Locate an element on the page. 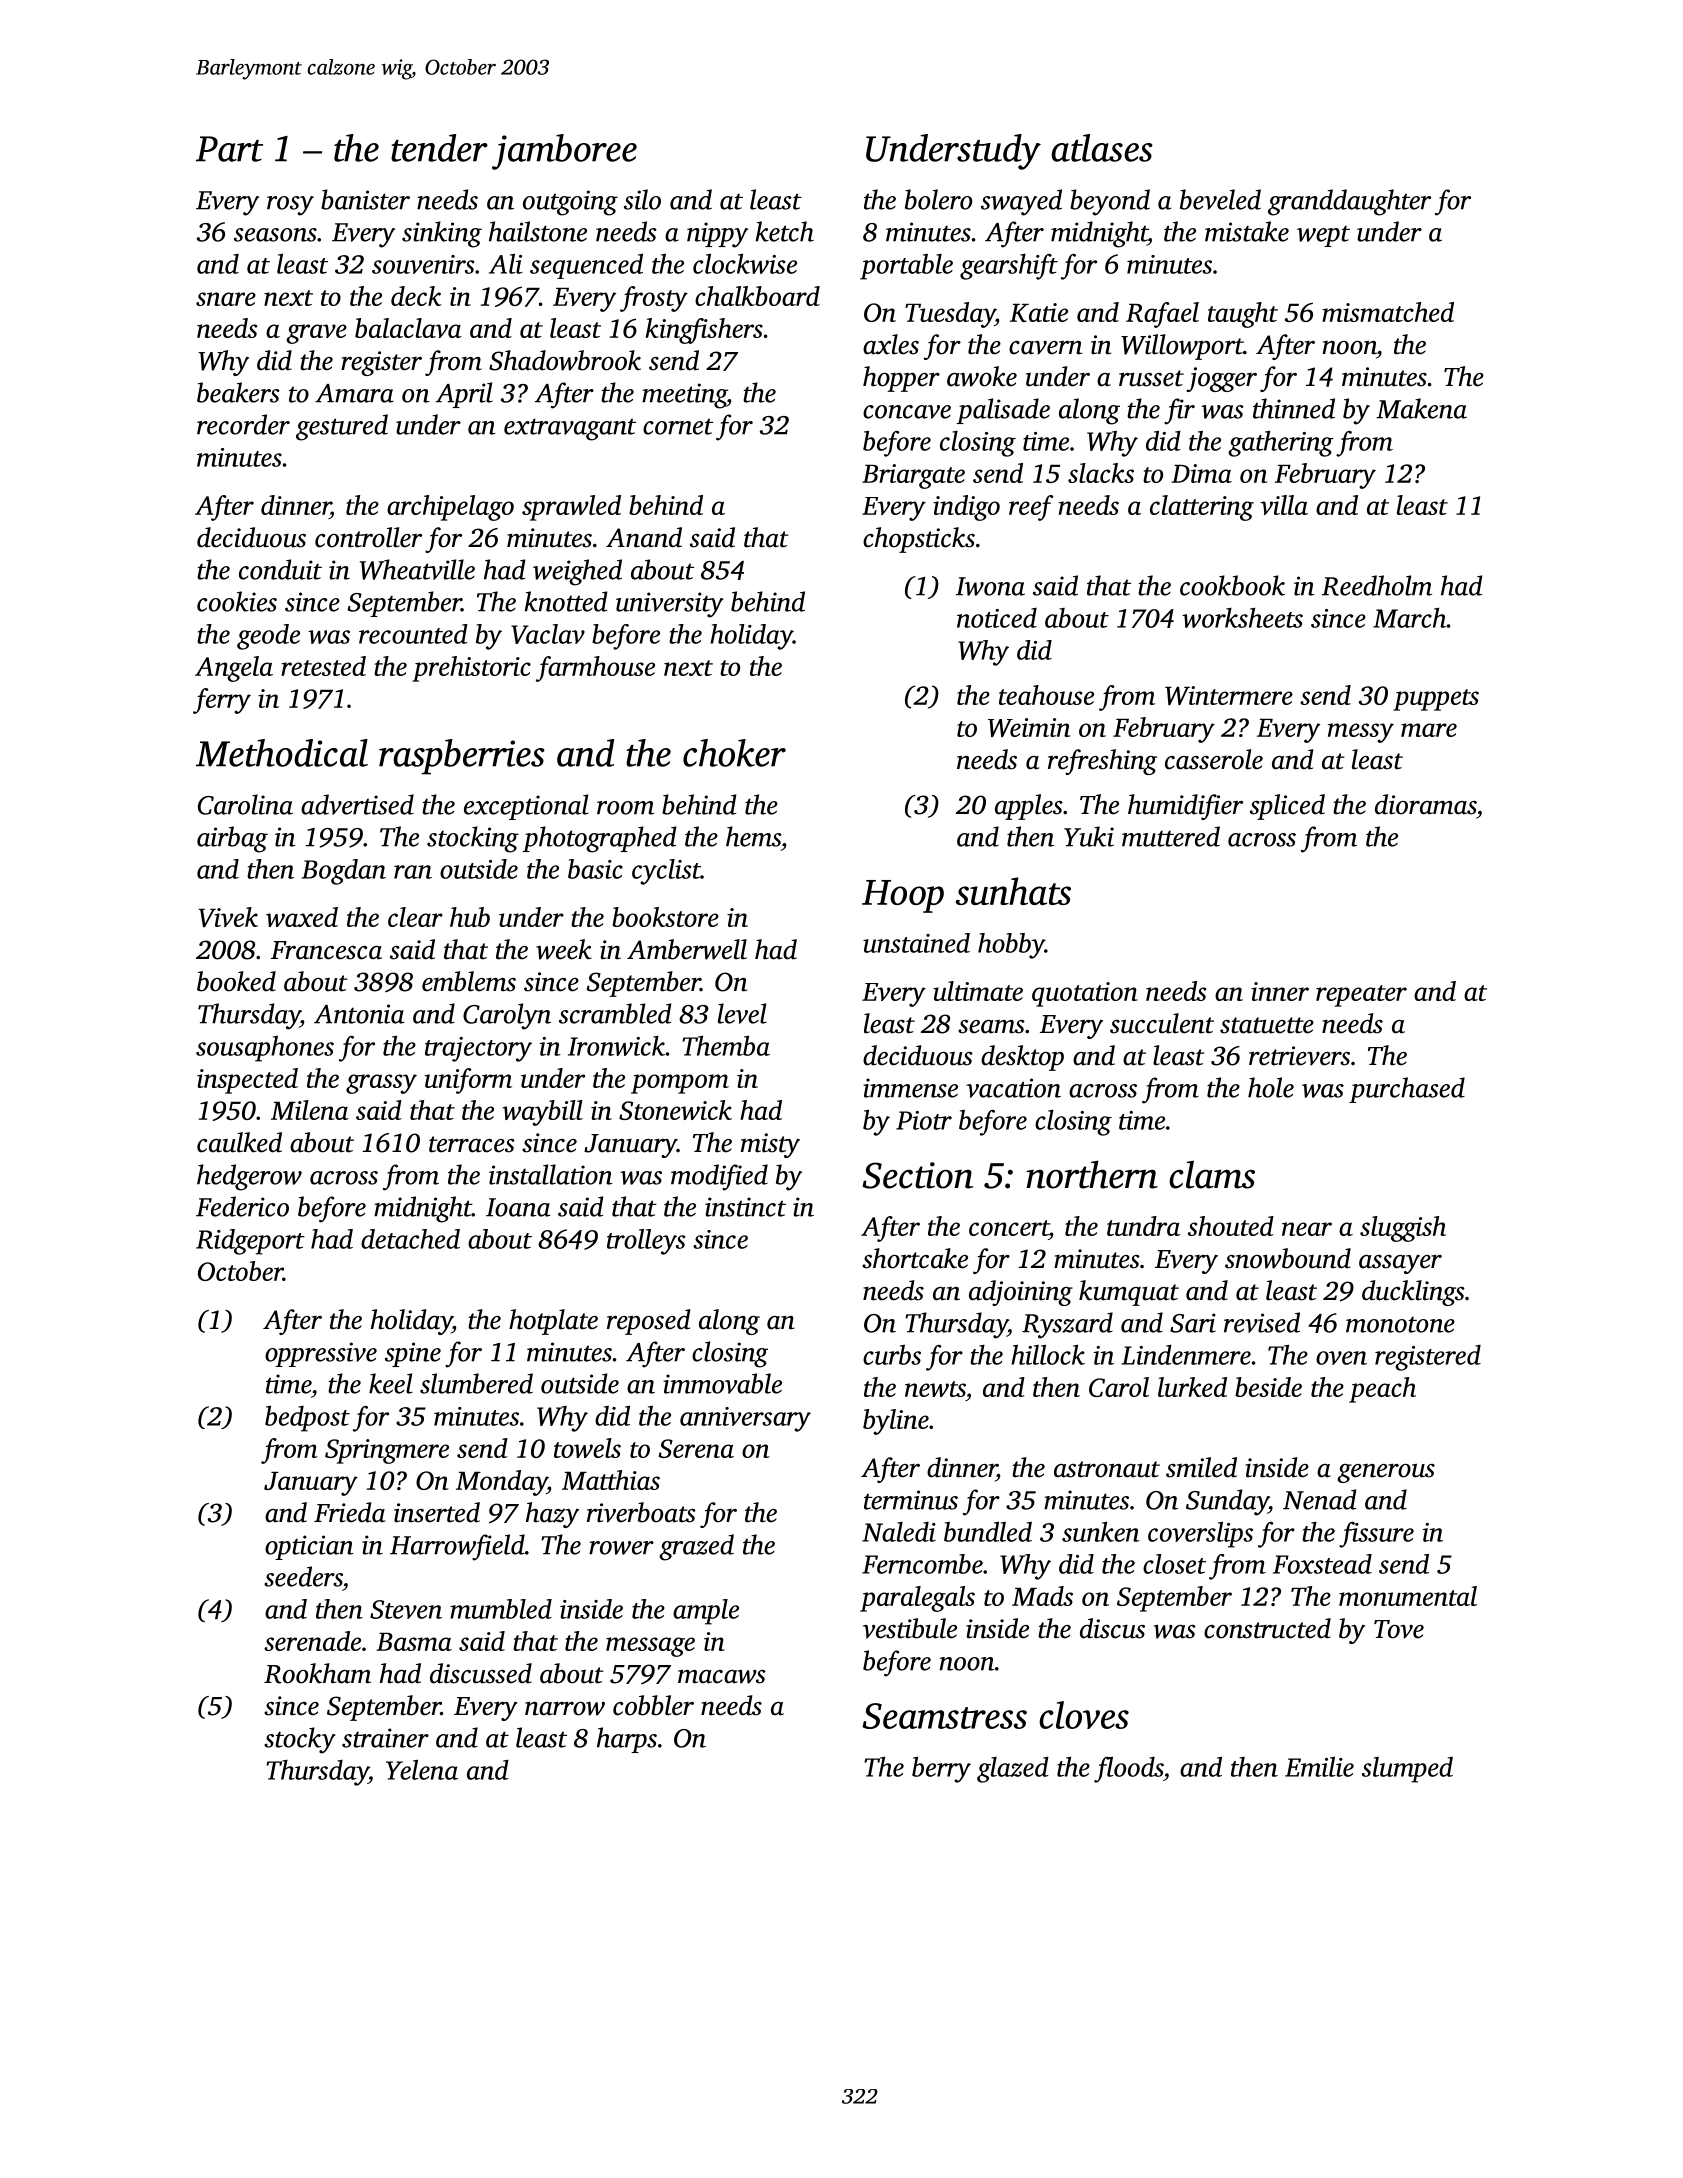 The width and height of the image is (1683, 2178). dioramas is located at coordinates (1425, 804).
